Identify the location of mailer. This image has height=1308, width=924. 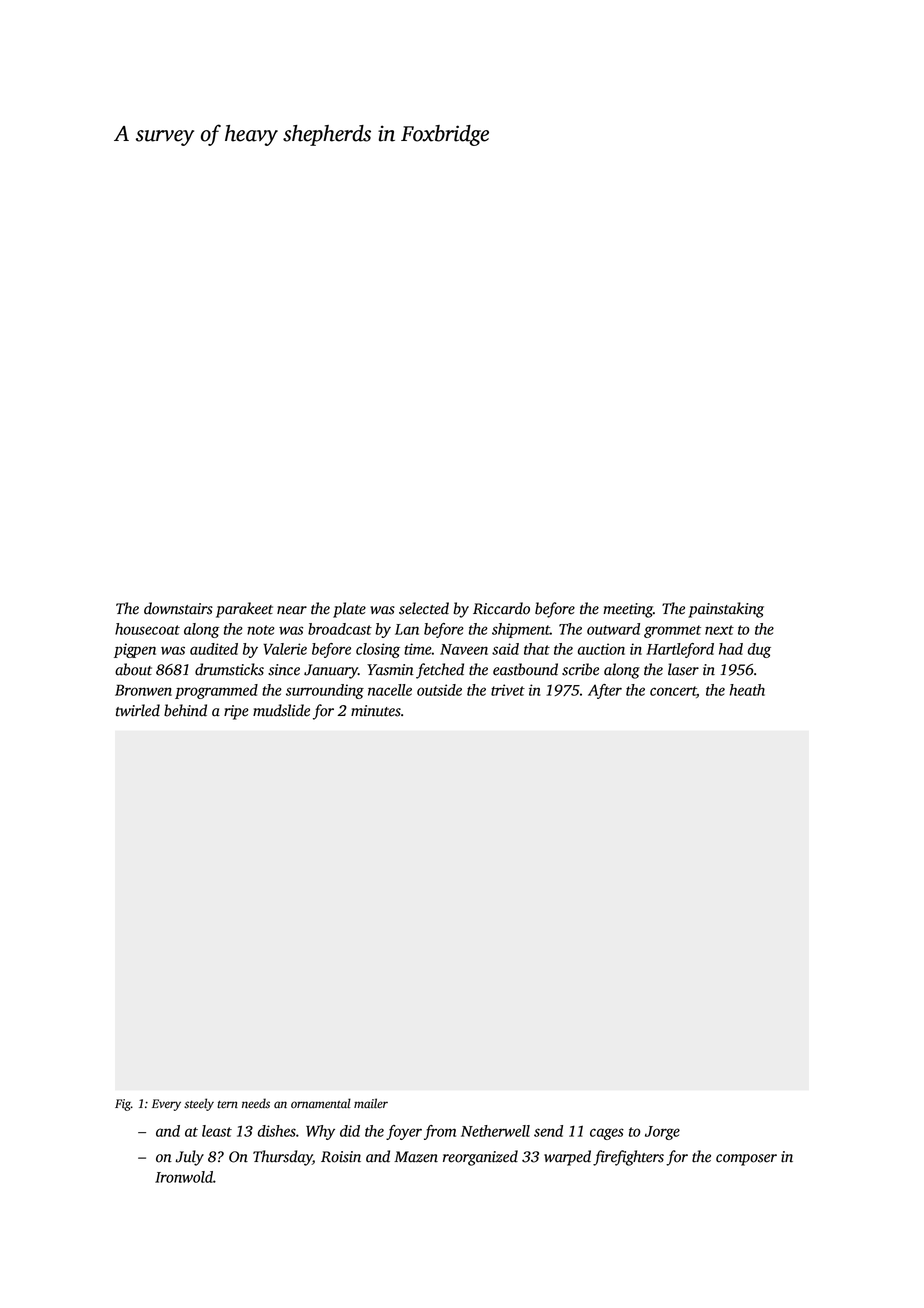
(371, 1103).
